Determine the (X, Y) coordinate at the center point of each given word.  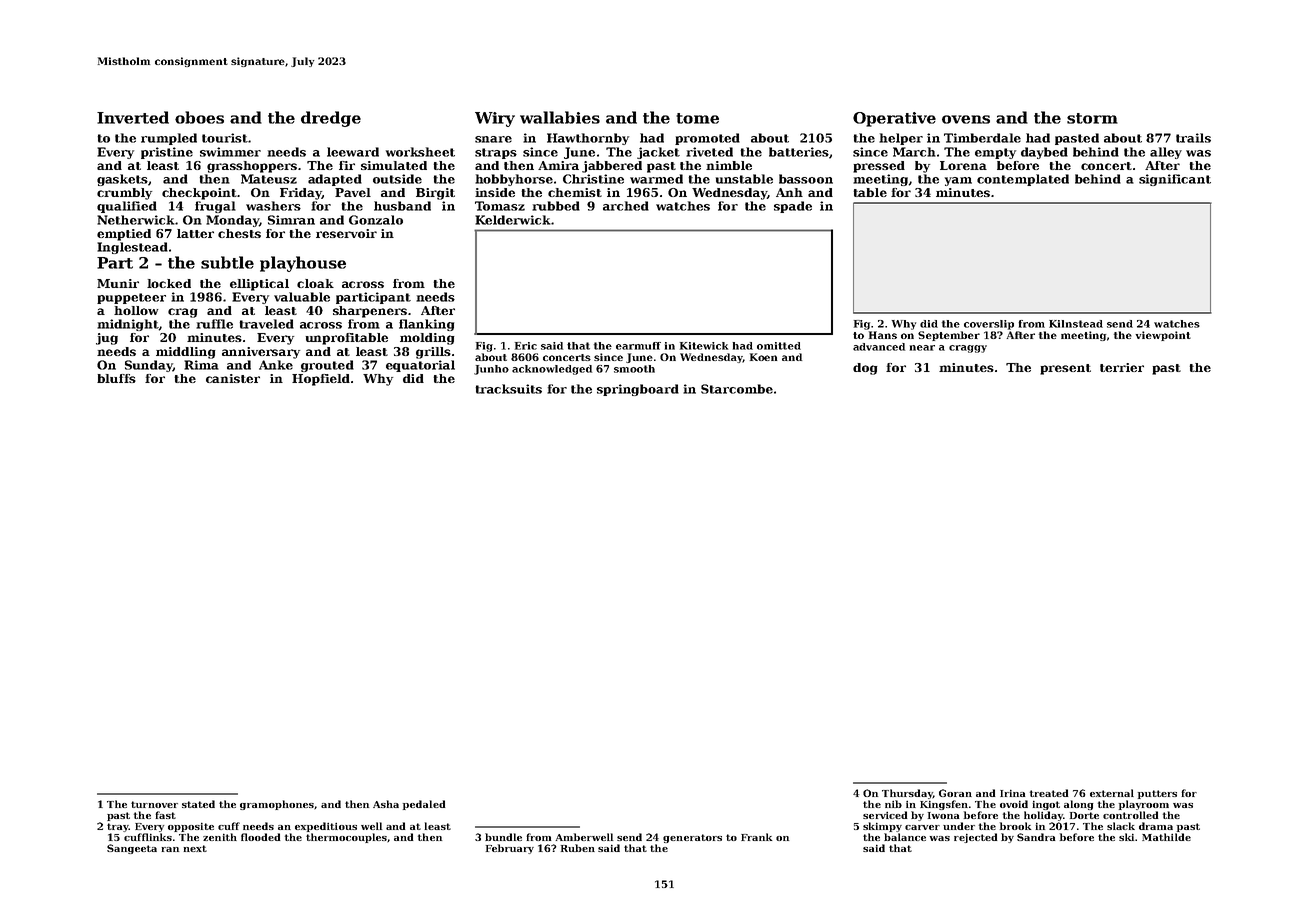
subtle (227, 262)
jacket (658, 153)
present (1065, 369)
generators (692, 838)
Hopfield (321, 380)
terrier (1122, 367)
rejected (976, 838)
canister (233, 378)
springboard (638, 390)
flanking (426, 325)
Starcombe (737, 389)
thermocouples (346, 838)
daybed (1044, 153)
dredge (331, 119)
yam (958, 181)
